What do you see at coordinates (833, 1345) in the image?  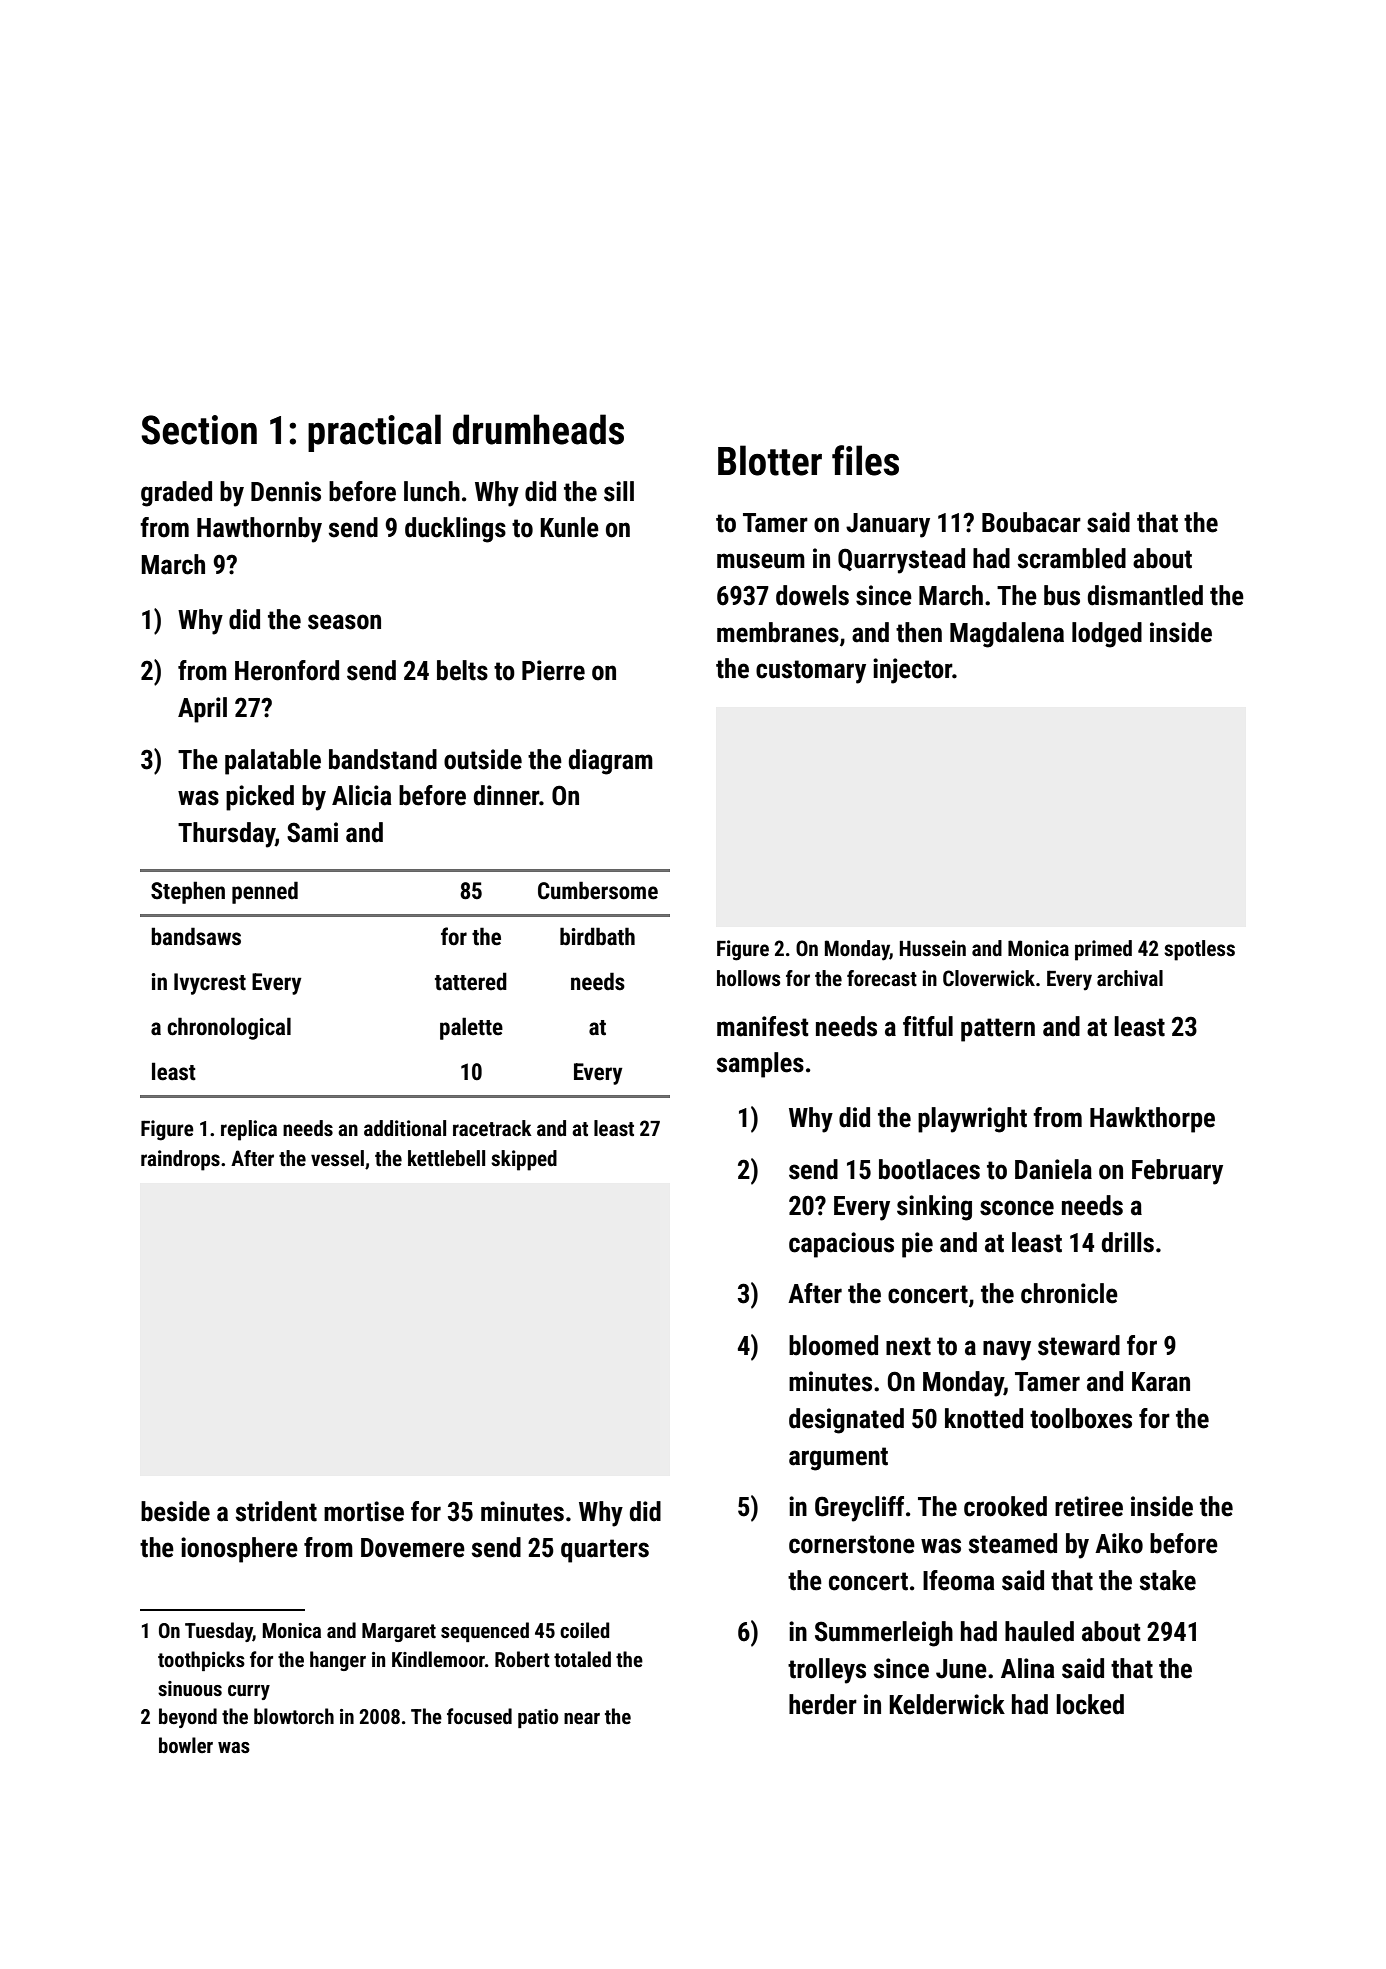 I see `bloomed` at bounding box center [833, 1345].
